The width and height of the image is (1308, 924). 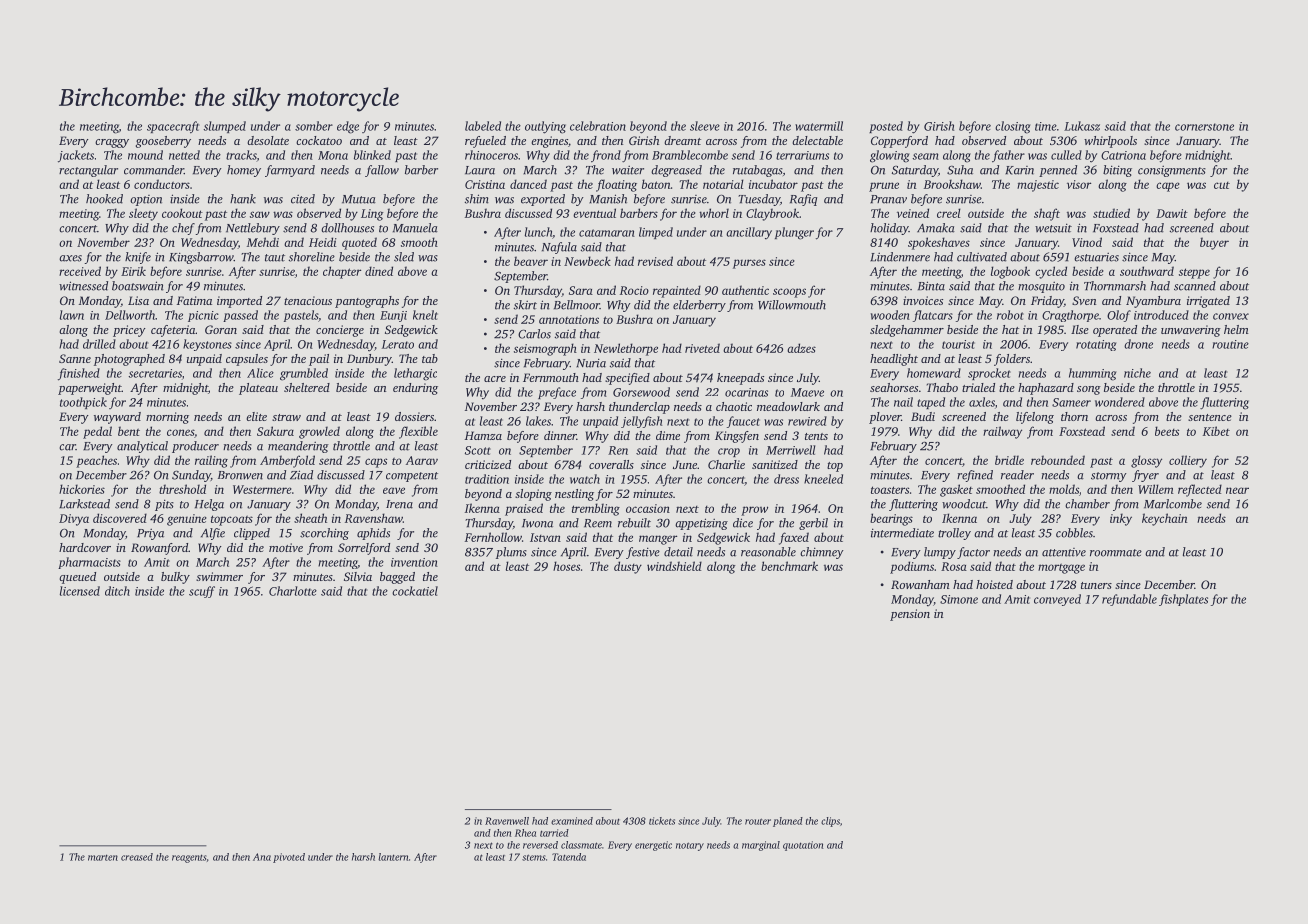 I want to click on cockatiel, so click(x=415, y=591).
